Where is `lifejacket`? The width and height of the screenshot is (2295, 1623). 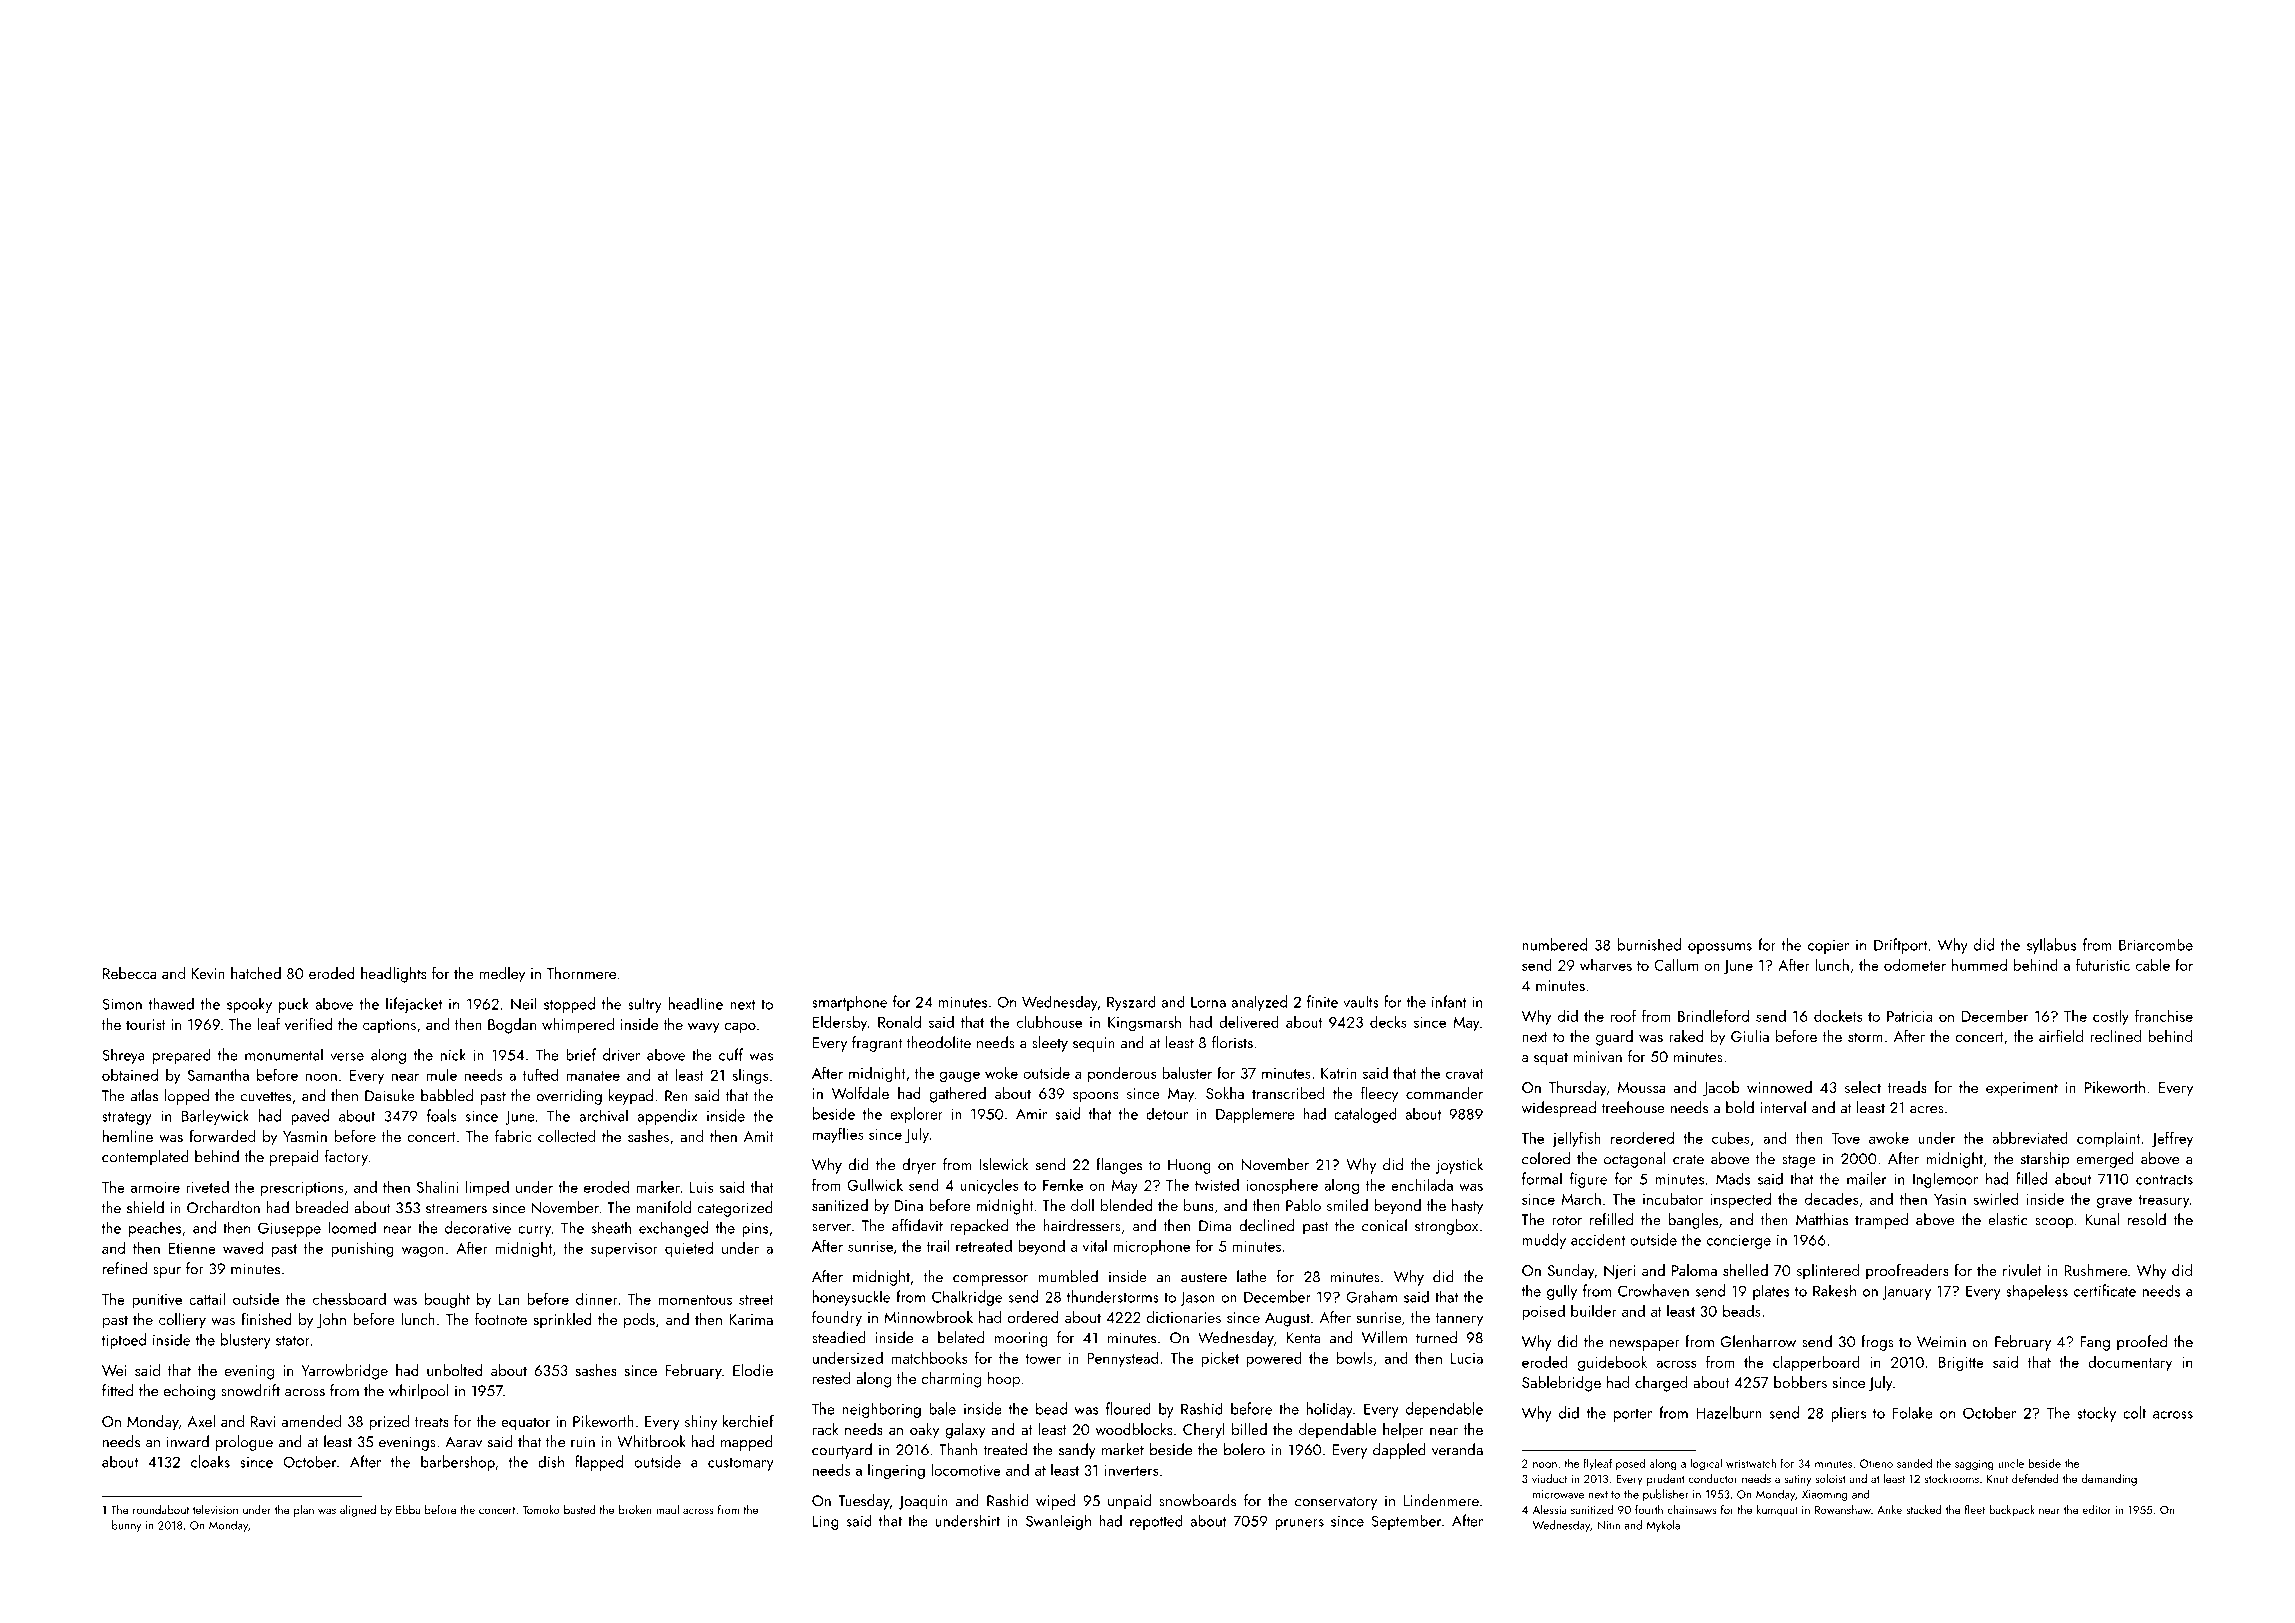 lifejacket is located at coordinates (414, 1005).
